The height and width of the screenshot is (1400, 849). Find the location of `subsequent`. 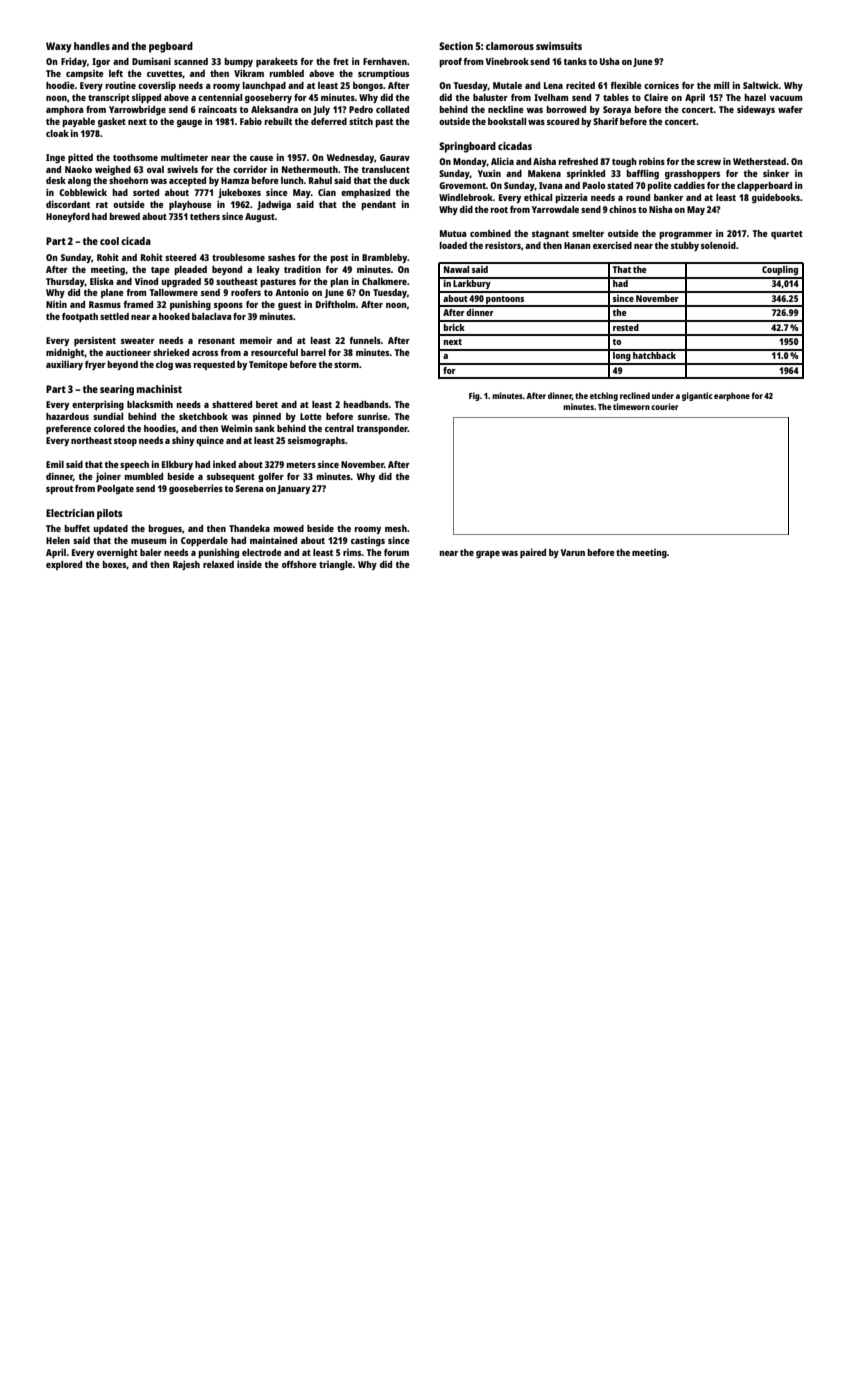

subsequent is located at coordinates (231, 477).
